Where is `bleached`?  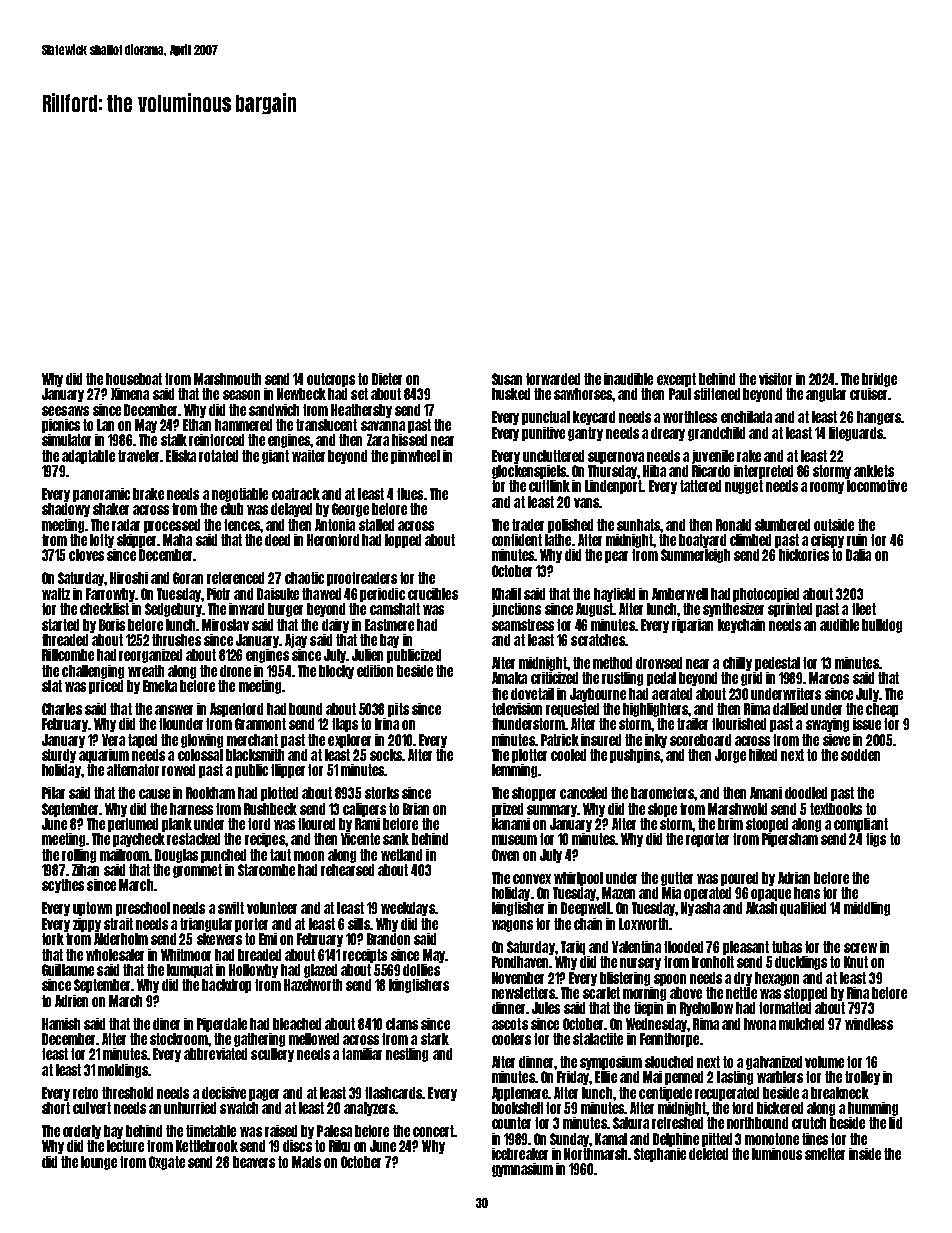
bleached is located at coordinates (297, 1024).
